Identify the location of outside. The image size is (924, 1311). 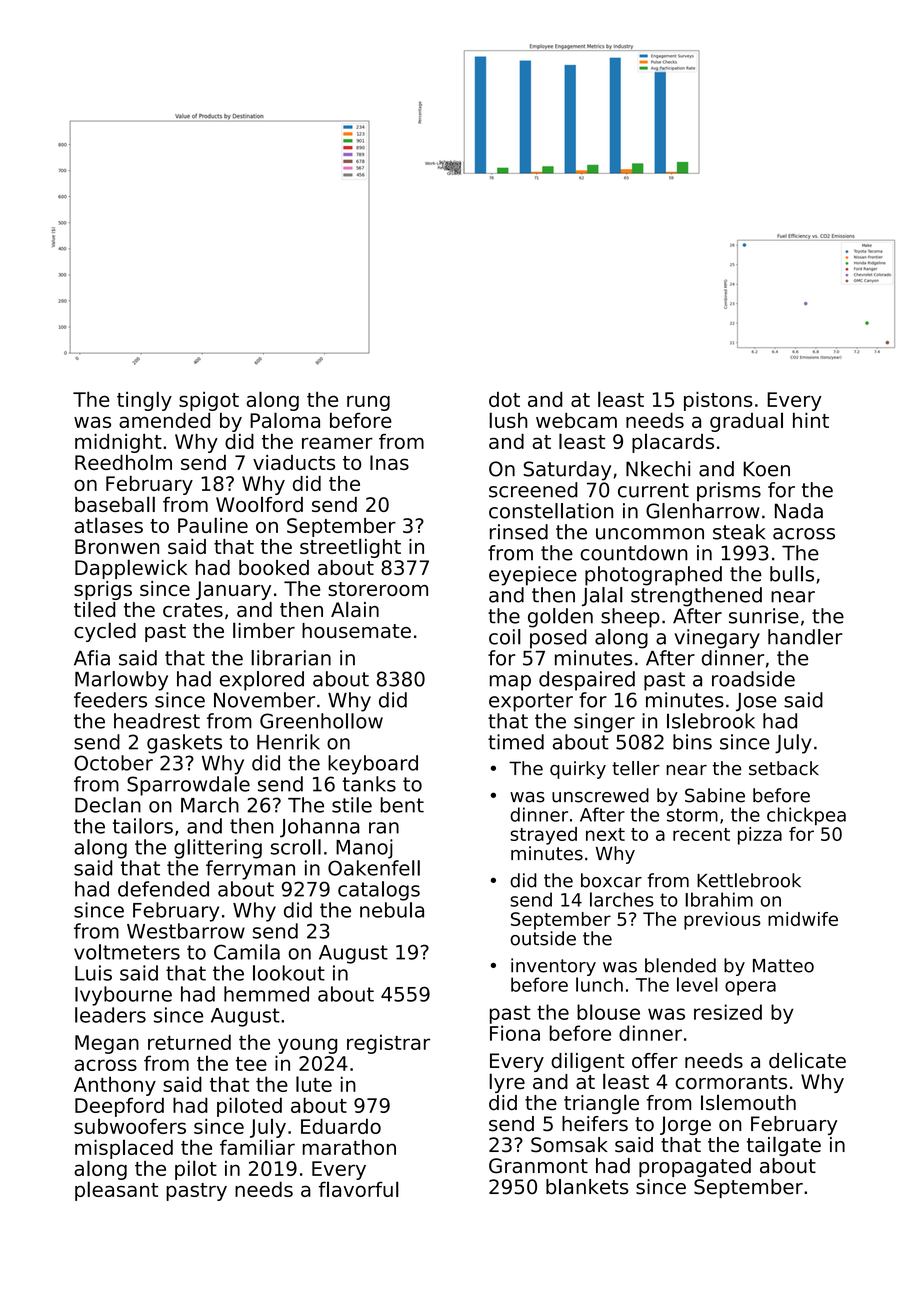
(543, 938).
